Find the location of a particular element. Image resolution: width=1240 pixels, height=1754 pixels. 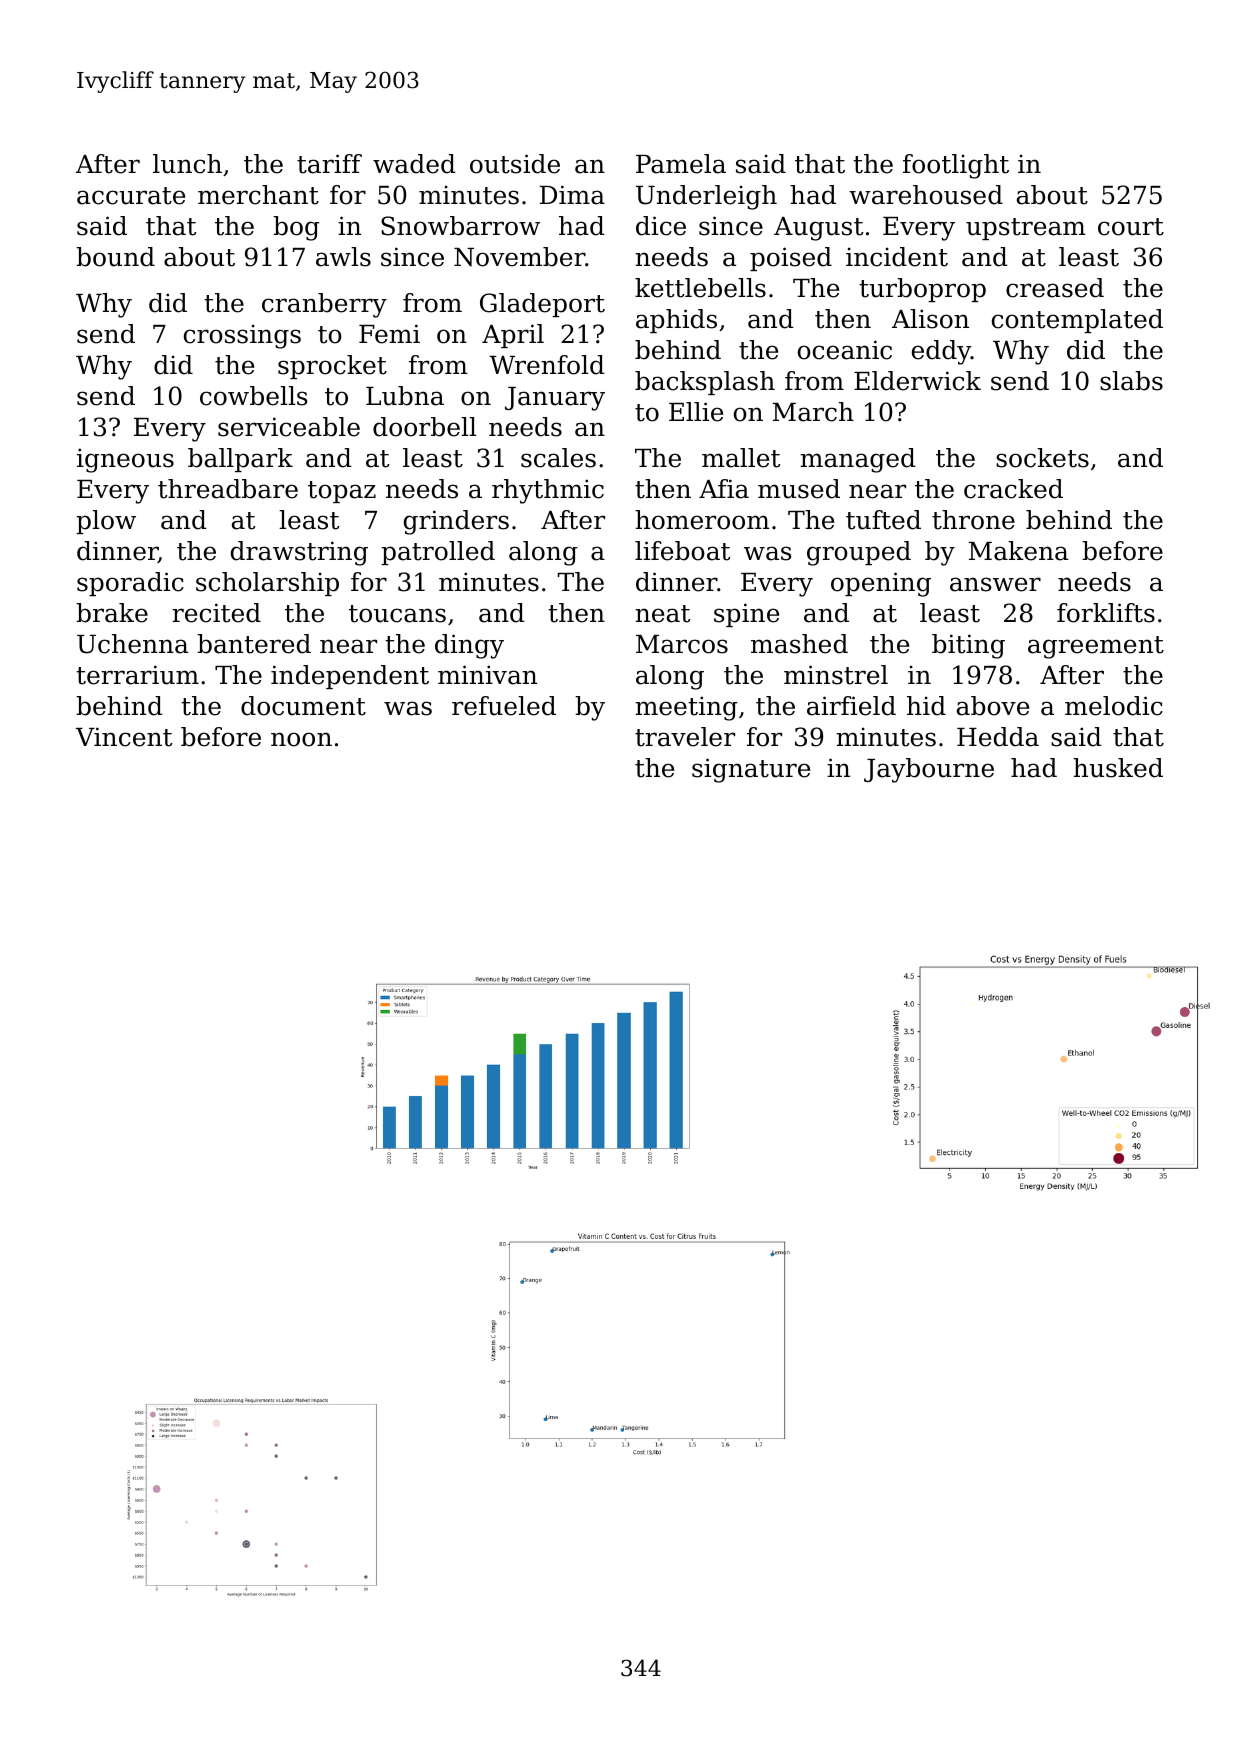

Vincent is located at coordinates (123, 737).
